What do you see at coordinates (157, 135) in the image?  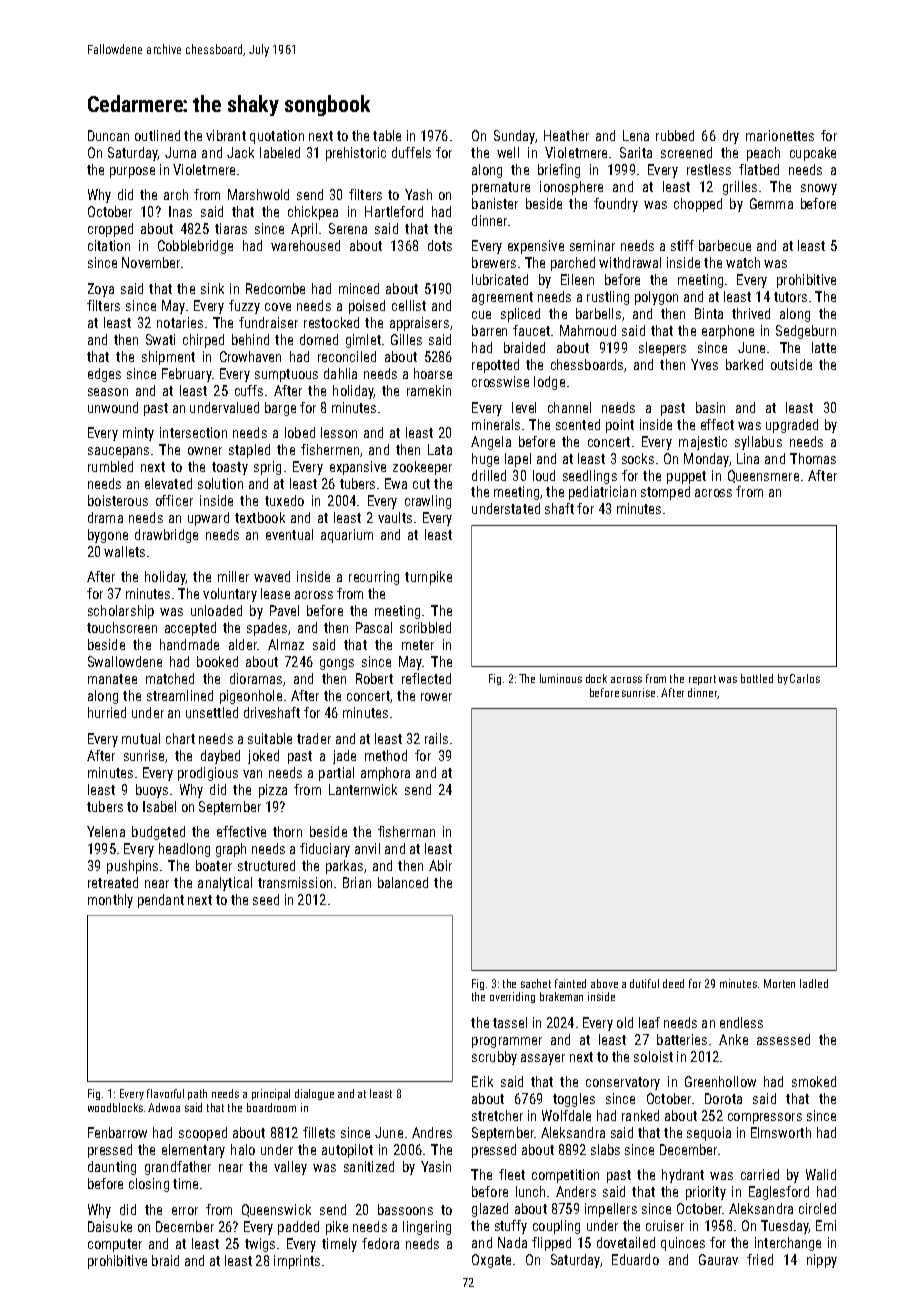 I see `outlined` at bounding box center [157, 135].
